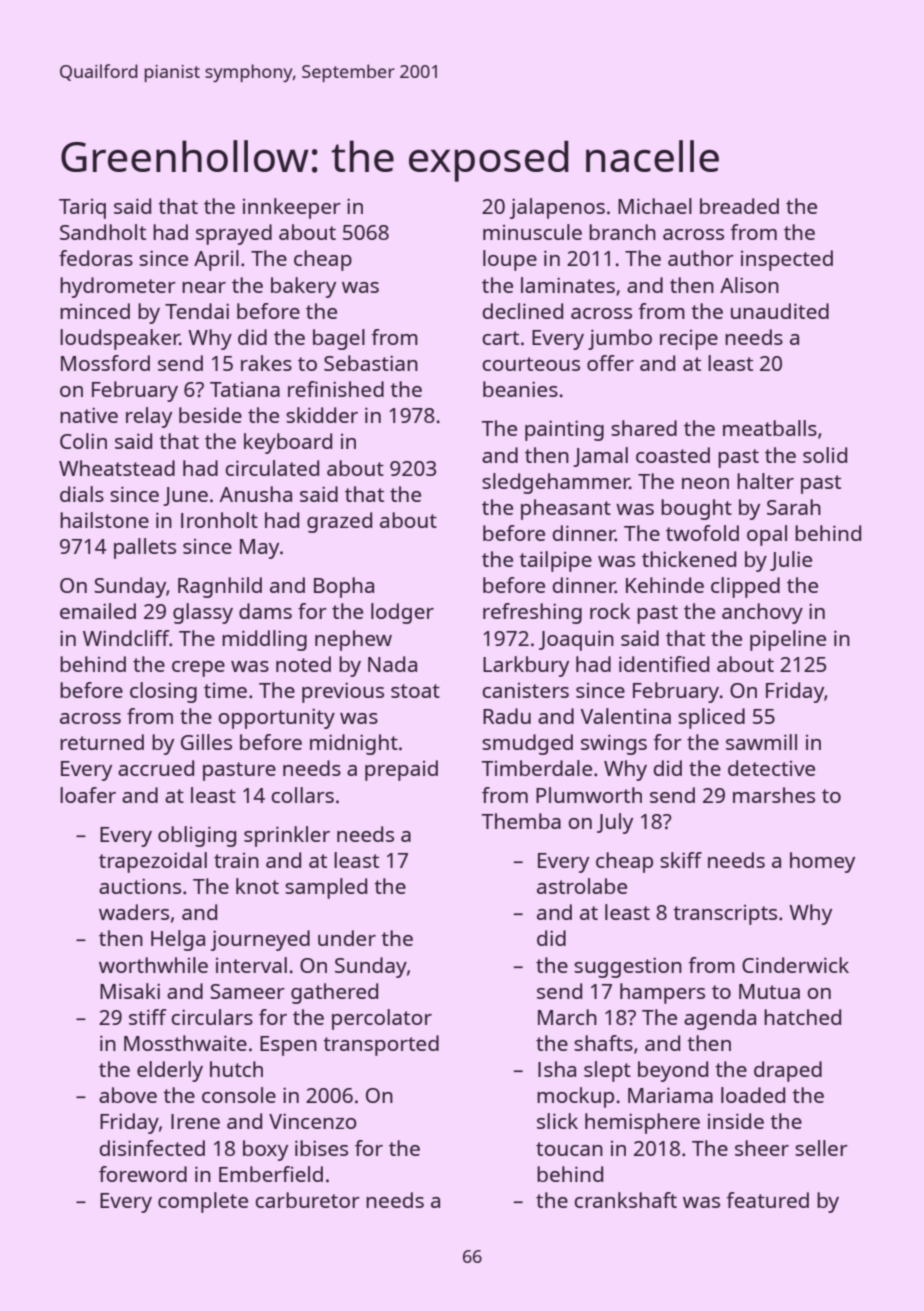  Describe the element at coordinates (739, 206) in the page. I see `breaded` at that location.
